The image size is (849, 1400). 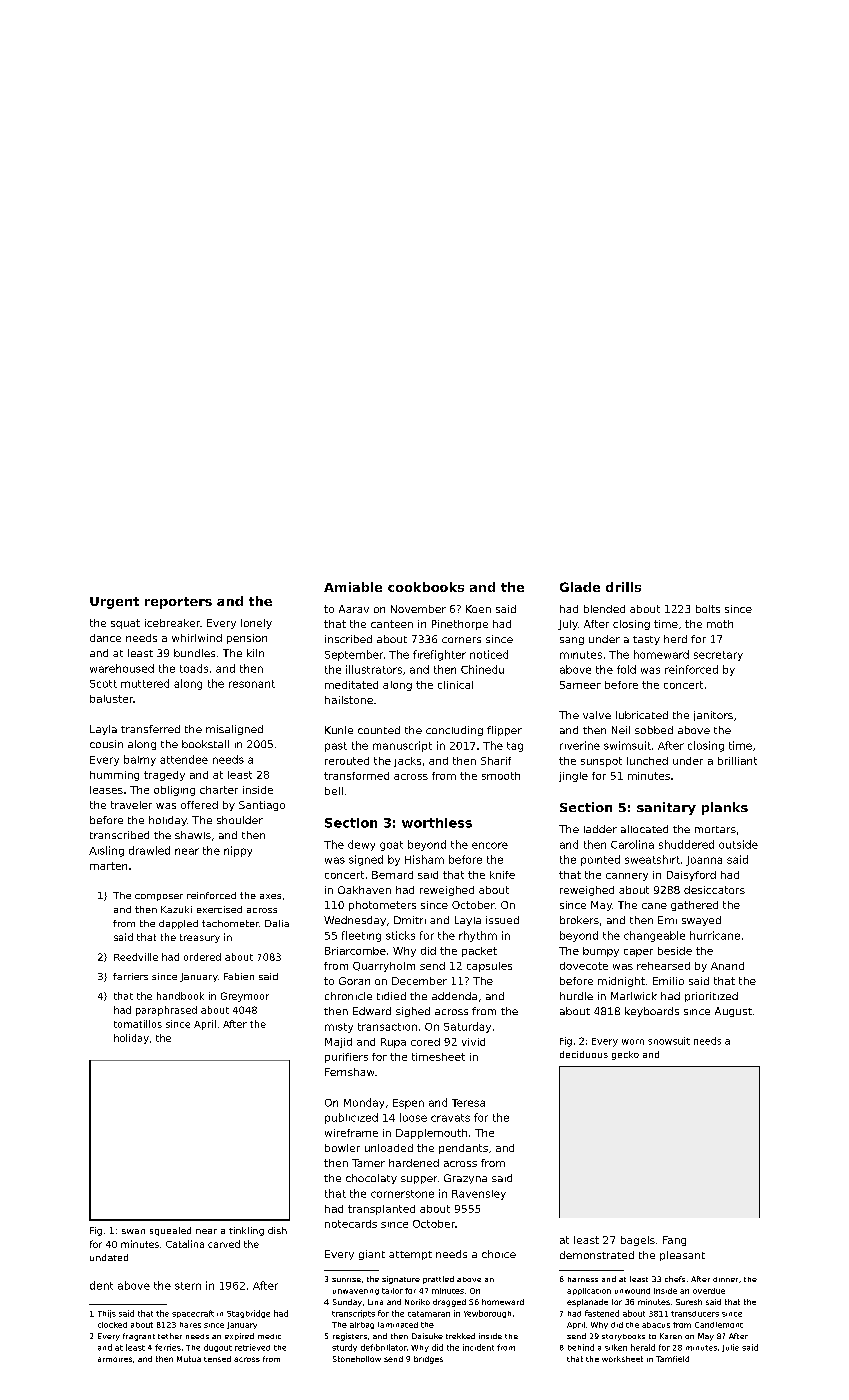 What do you see at coordinates (353, 587) in the document?
I see `Amiable` at bounding box center [353, 587].
